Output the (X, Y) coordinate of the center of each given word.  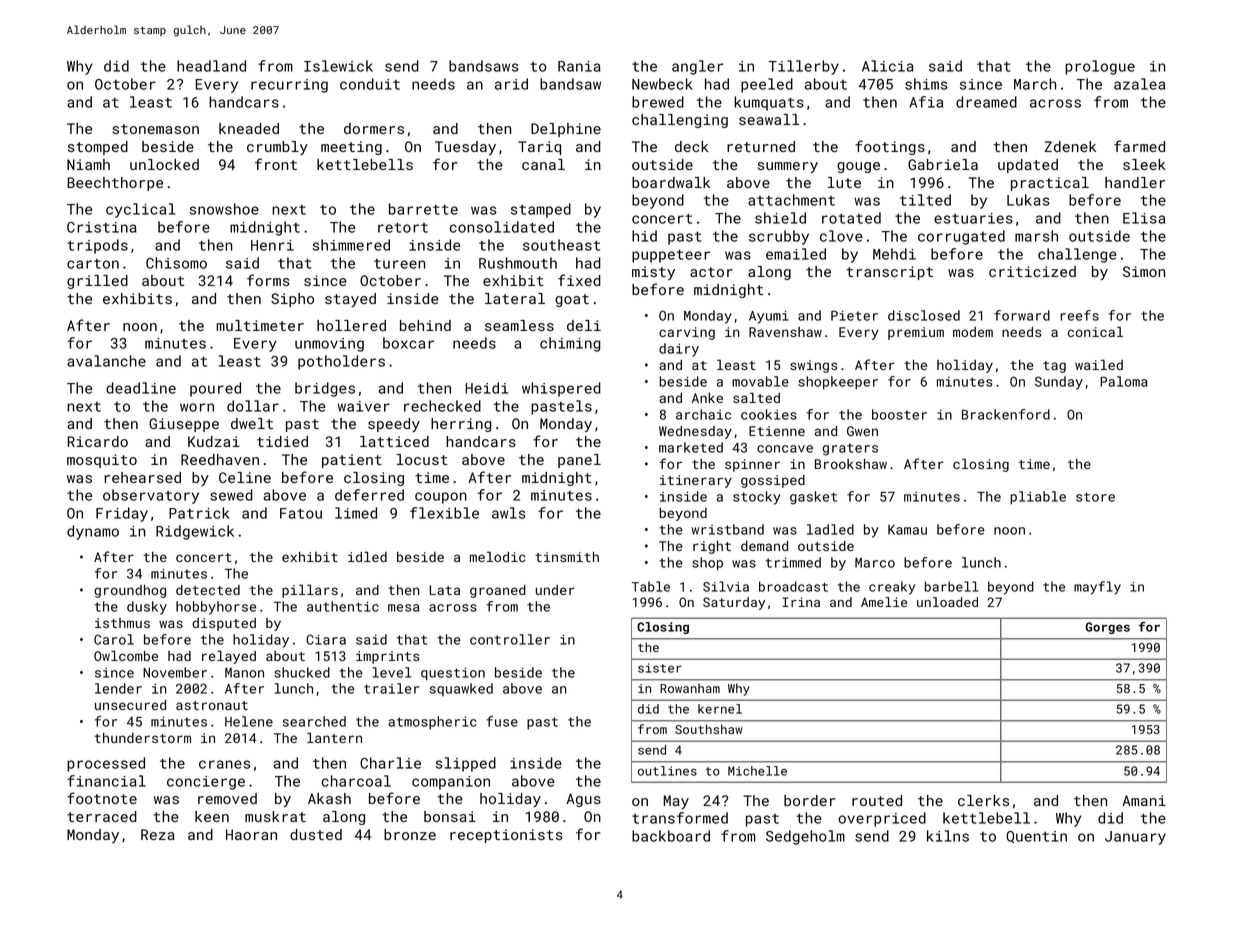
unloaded (947, 602)
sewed (231, 495)
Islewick (338, 66)
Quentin (1036, 837)
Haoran (251, 834)
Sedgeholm (805, 837)
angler (697, 67)
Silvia (726, 586)
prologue (1100, 67)
